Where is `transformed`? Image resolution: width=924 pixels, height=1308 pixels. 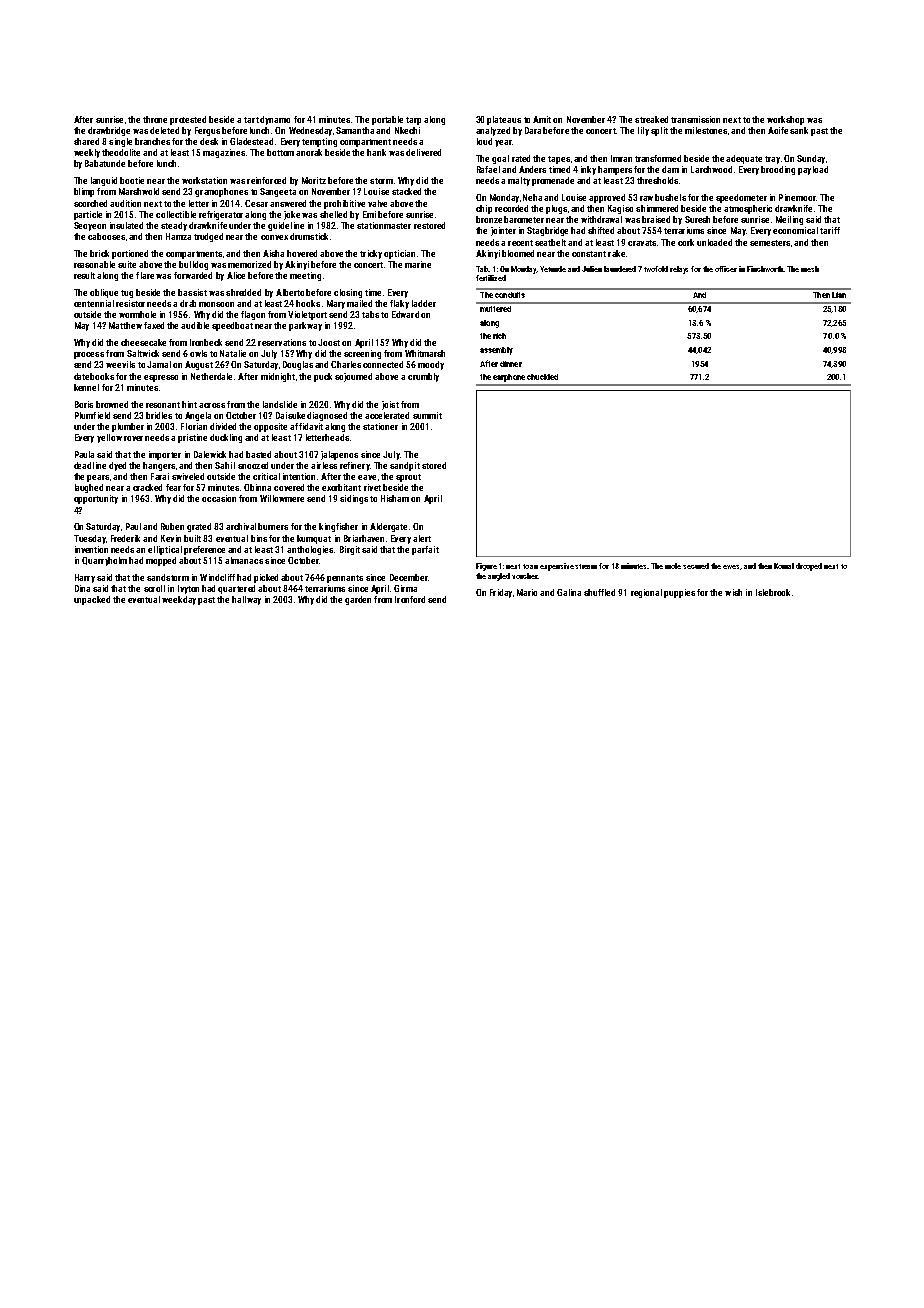
transformed is located at coordinates (658, 158).
